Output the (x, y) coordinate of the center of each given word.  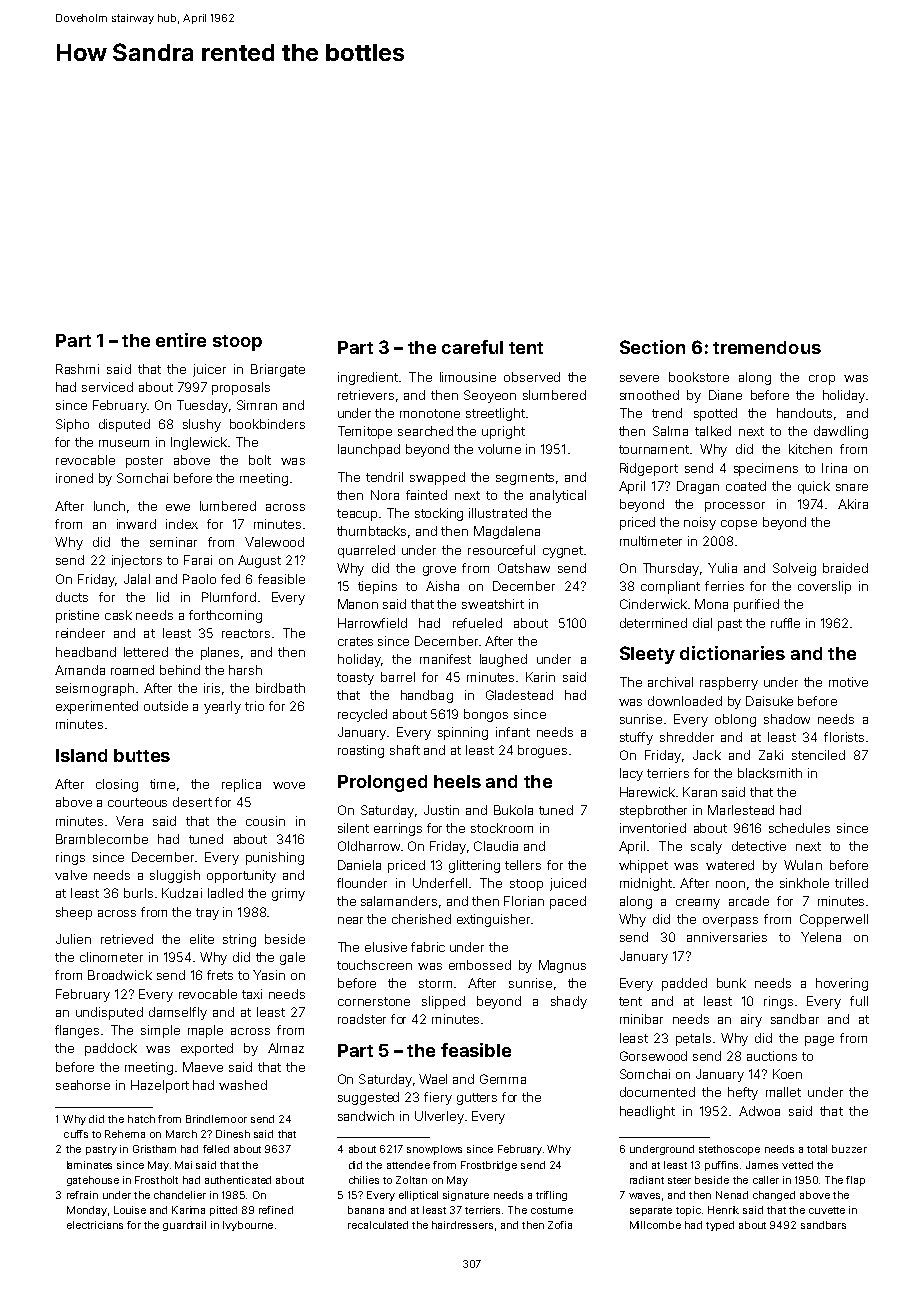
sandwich (366, 1116)
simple (160, 1031)
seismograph (95, 689)
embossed (480, 965)
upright (503, 432)
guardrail (184, 1226)
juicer (209, 370)
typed (720, 1226)
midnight (646, 884)
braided (845, 568)
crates (355, 641)
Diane (725, 395)
